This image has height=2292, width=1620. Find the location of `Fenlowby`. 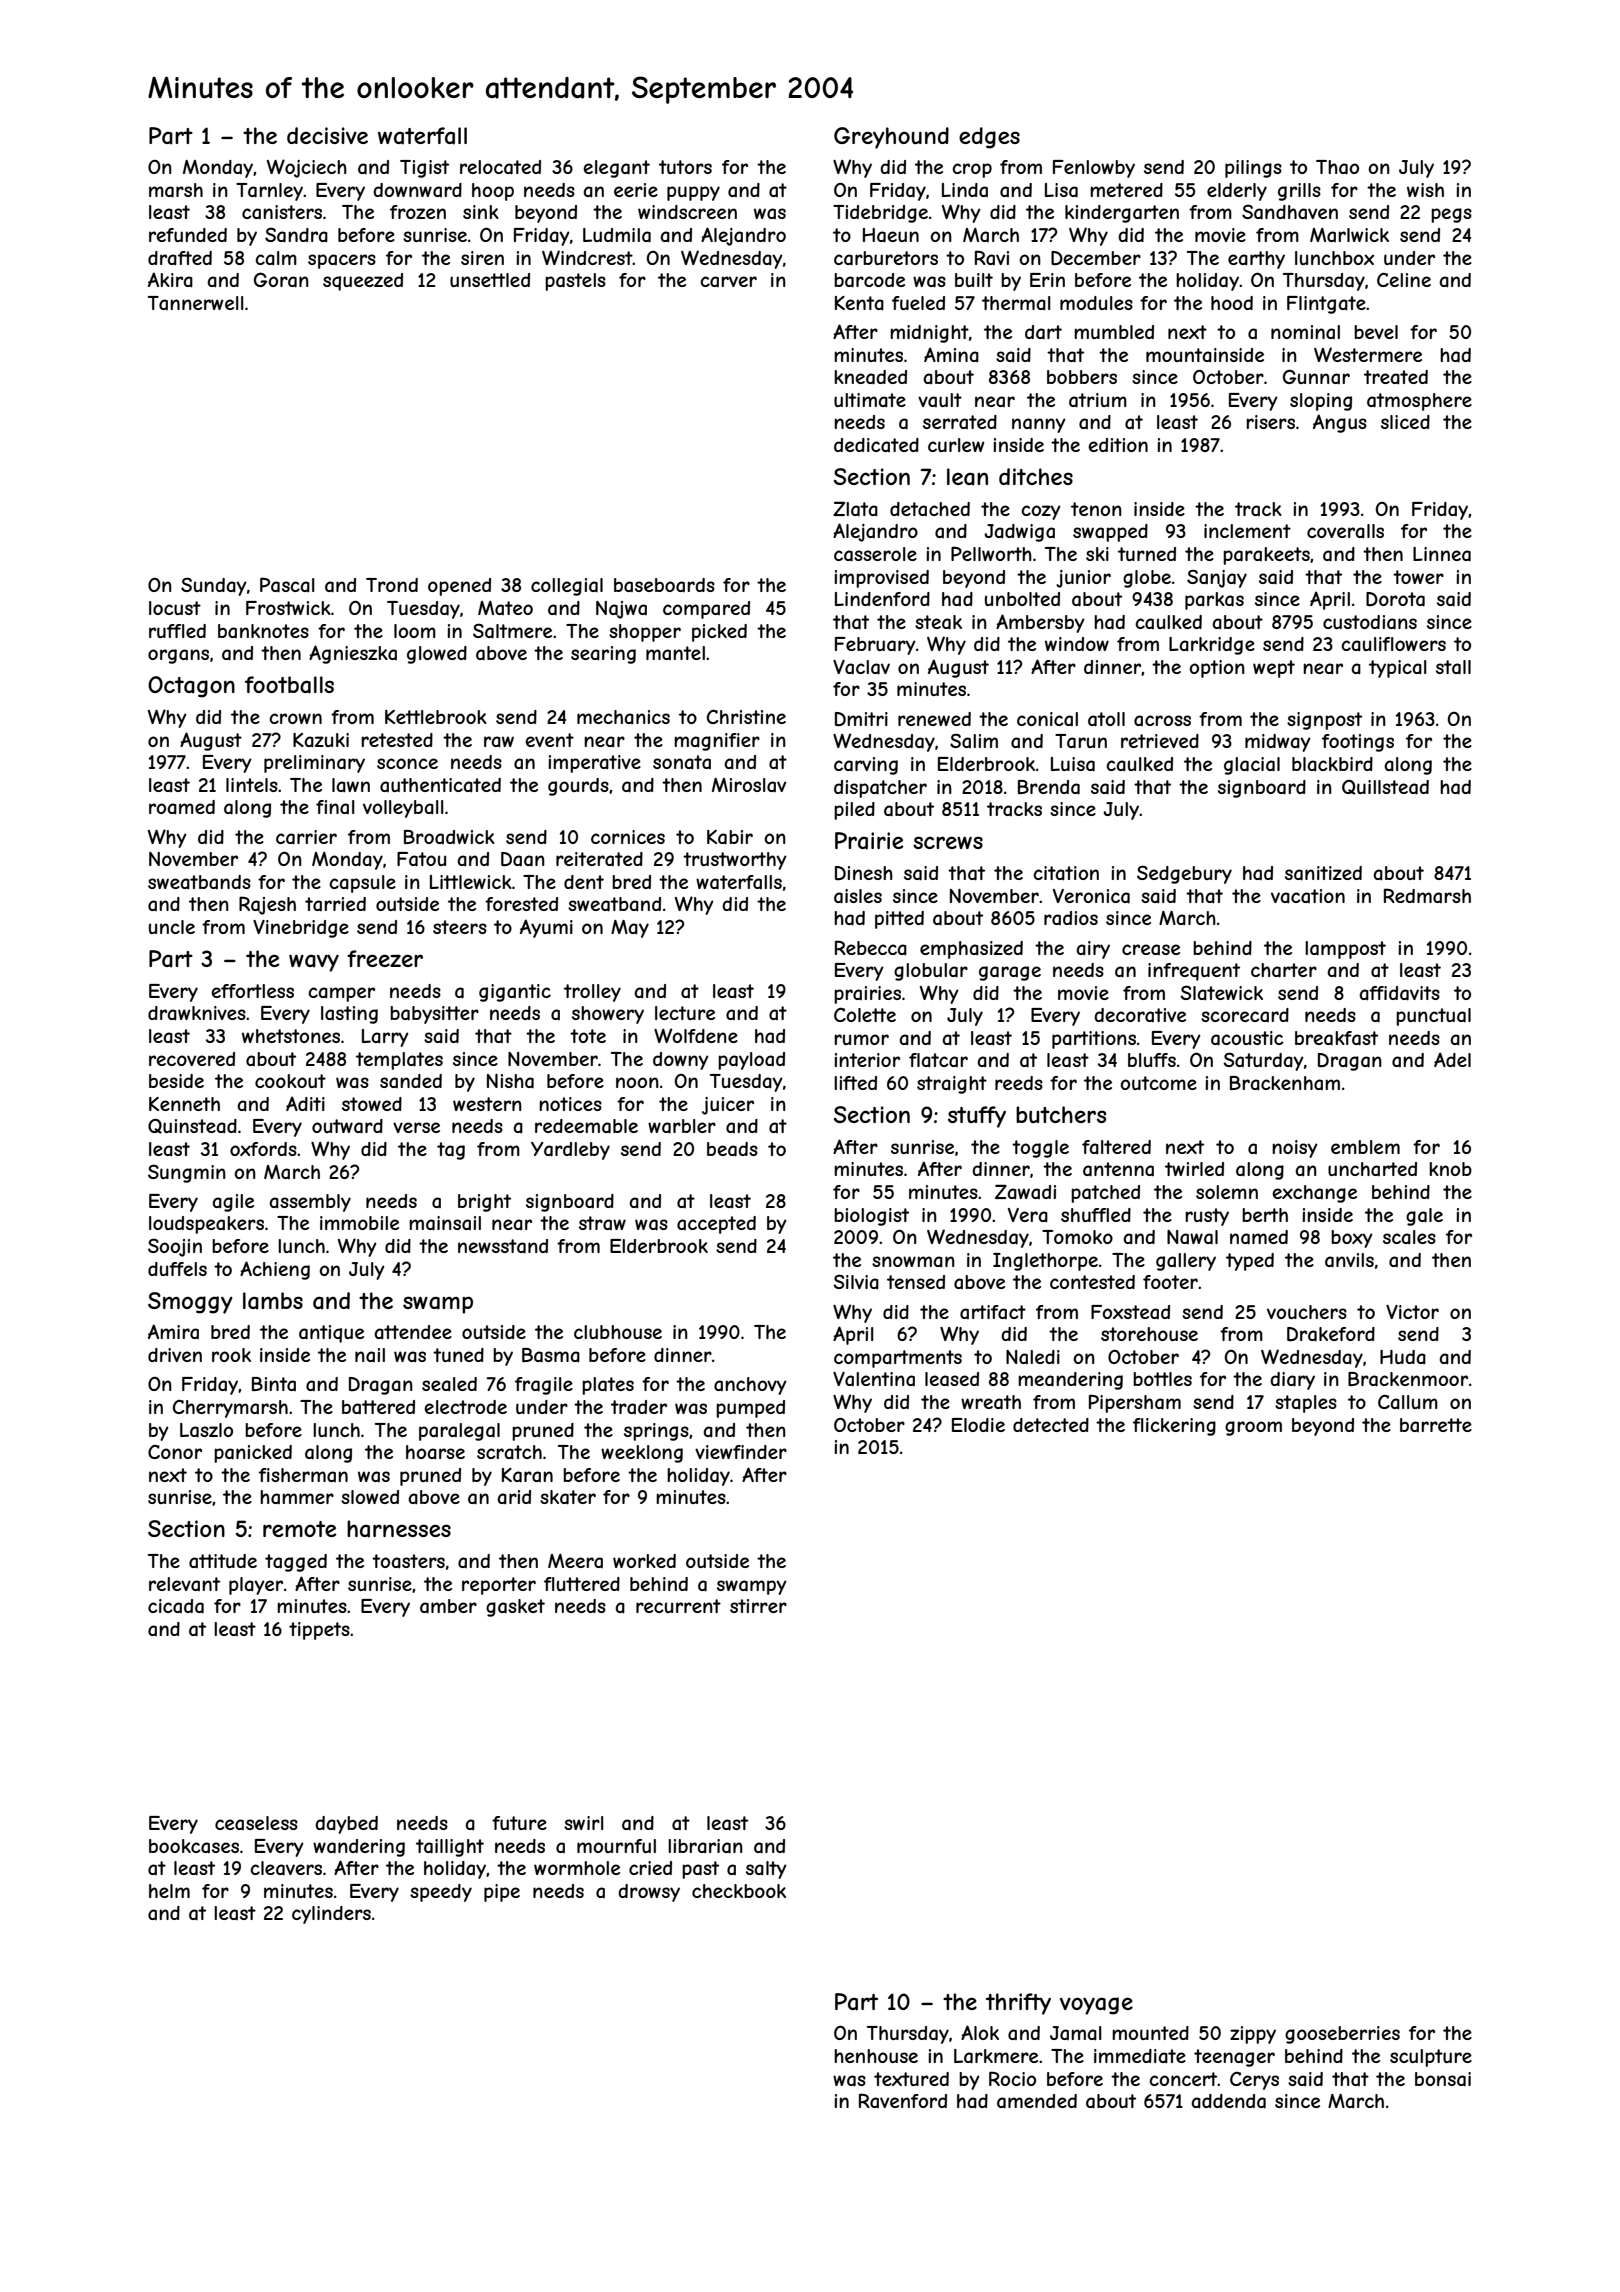

Fenlowby is located at coordinates (1094, 169).
